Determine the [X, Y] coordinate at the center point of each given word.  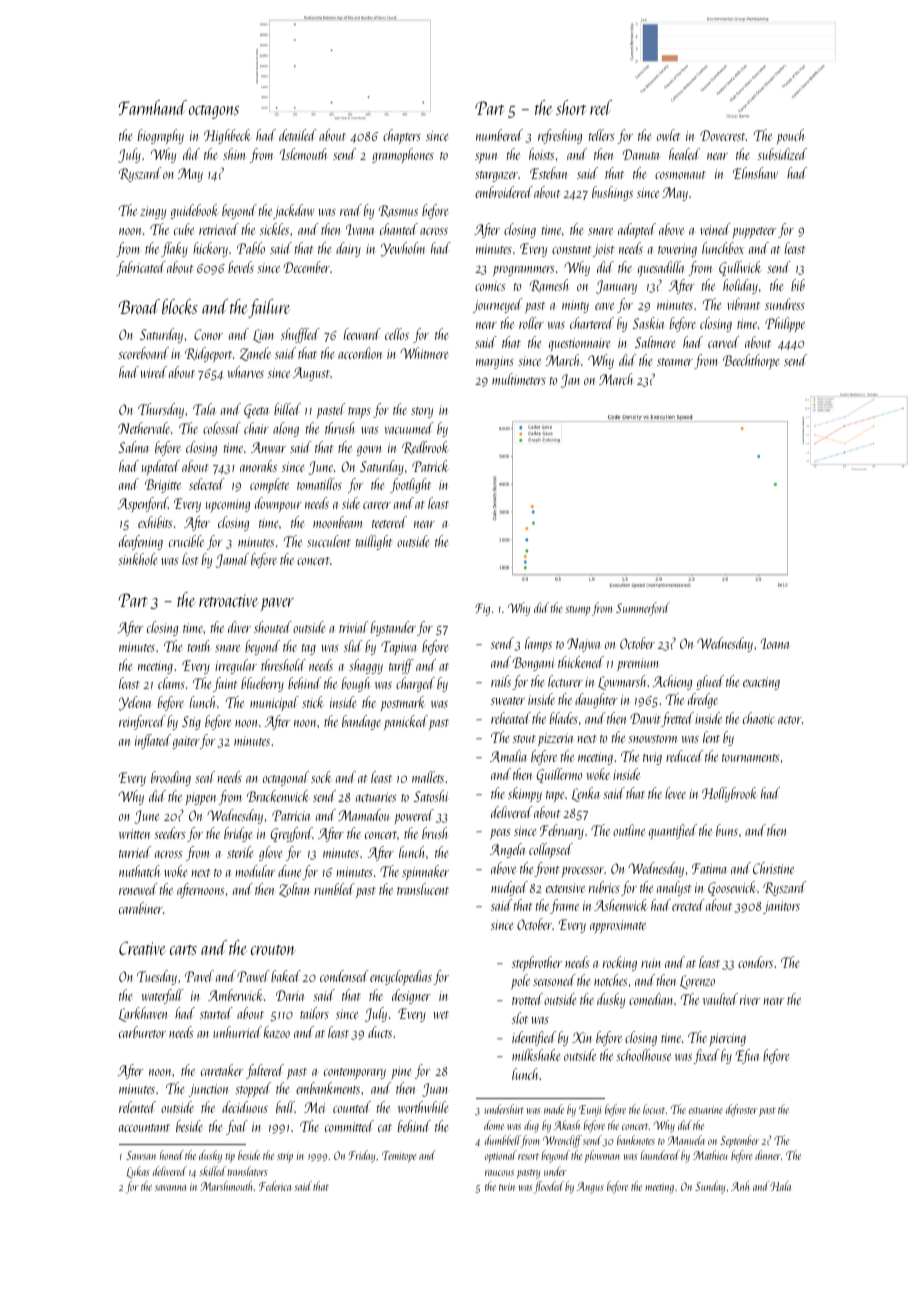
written [134, 834]
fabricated [141, 268]
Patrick [430, 466]
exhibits [155, 522]
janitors [781, 907]
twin [507, 1187]
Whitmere [424, 353]
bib [798, 285]
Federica [275, 1186]
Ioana [775, 643]
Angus [590, 1188]
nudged [509, 888]
